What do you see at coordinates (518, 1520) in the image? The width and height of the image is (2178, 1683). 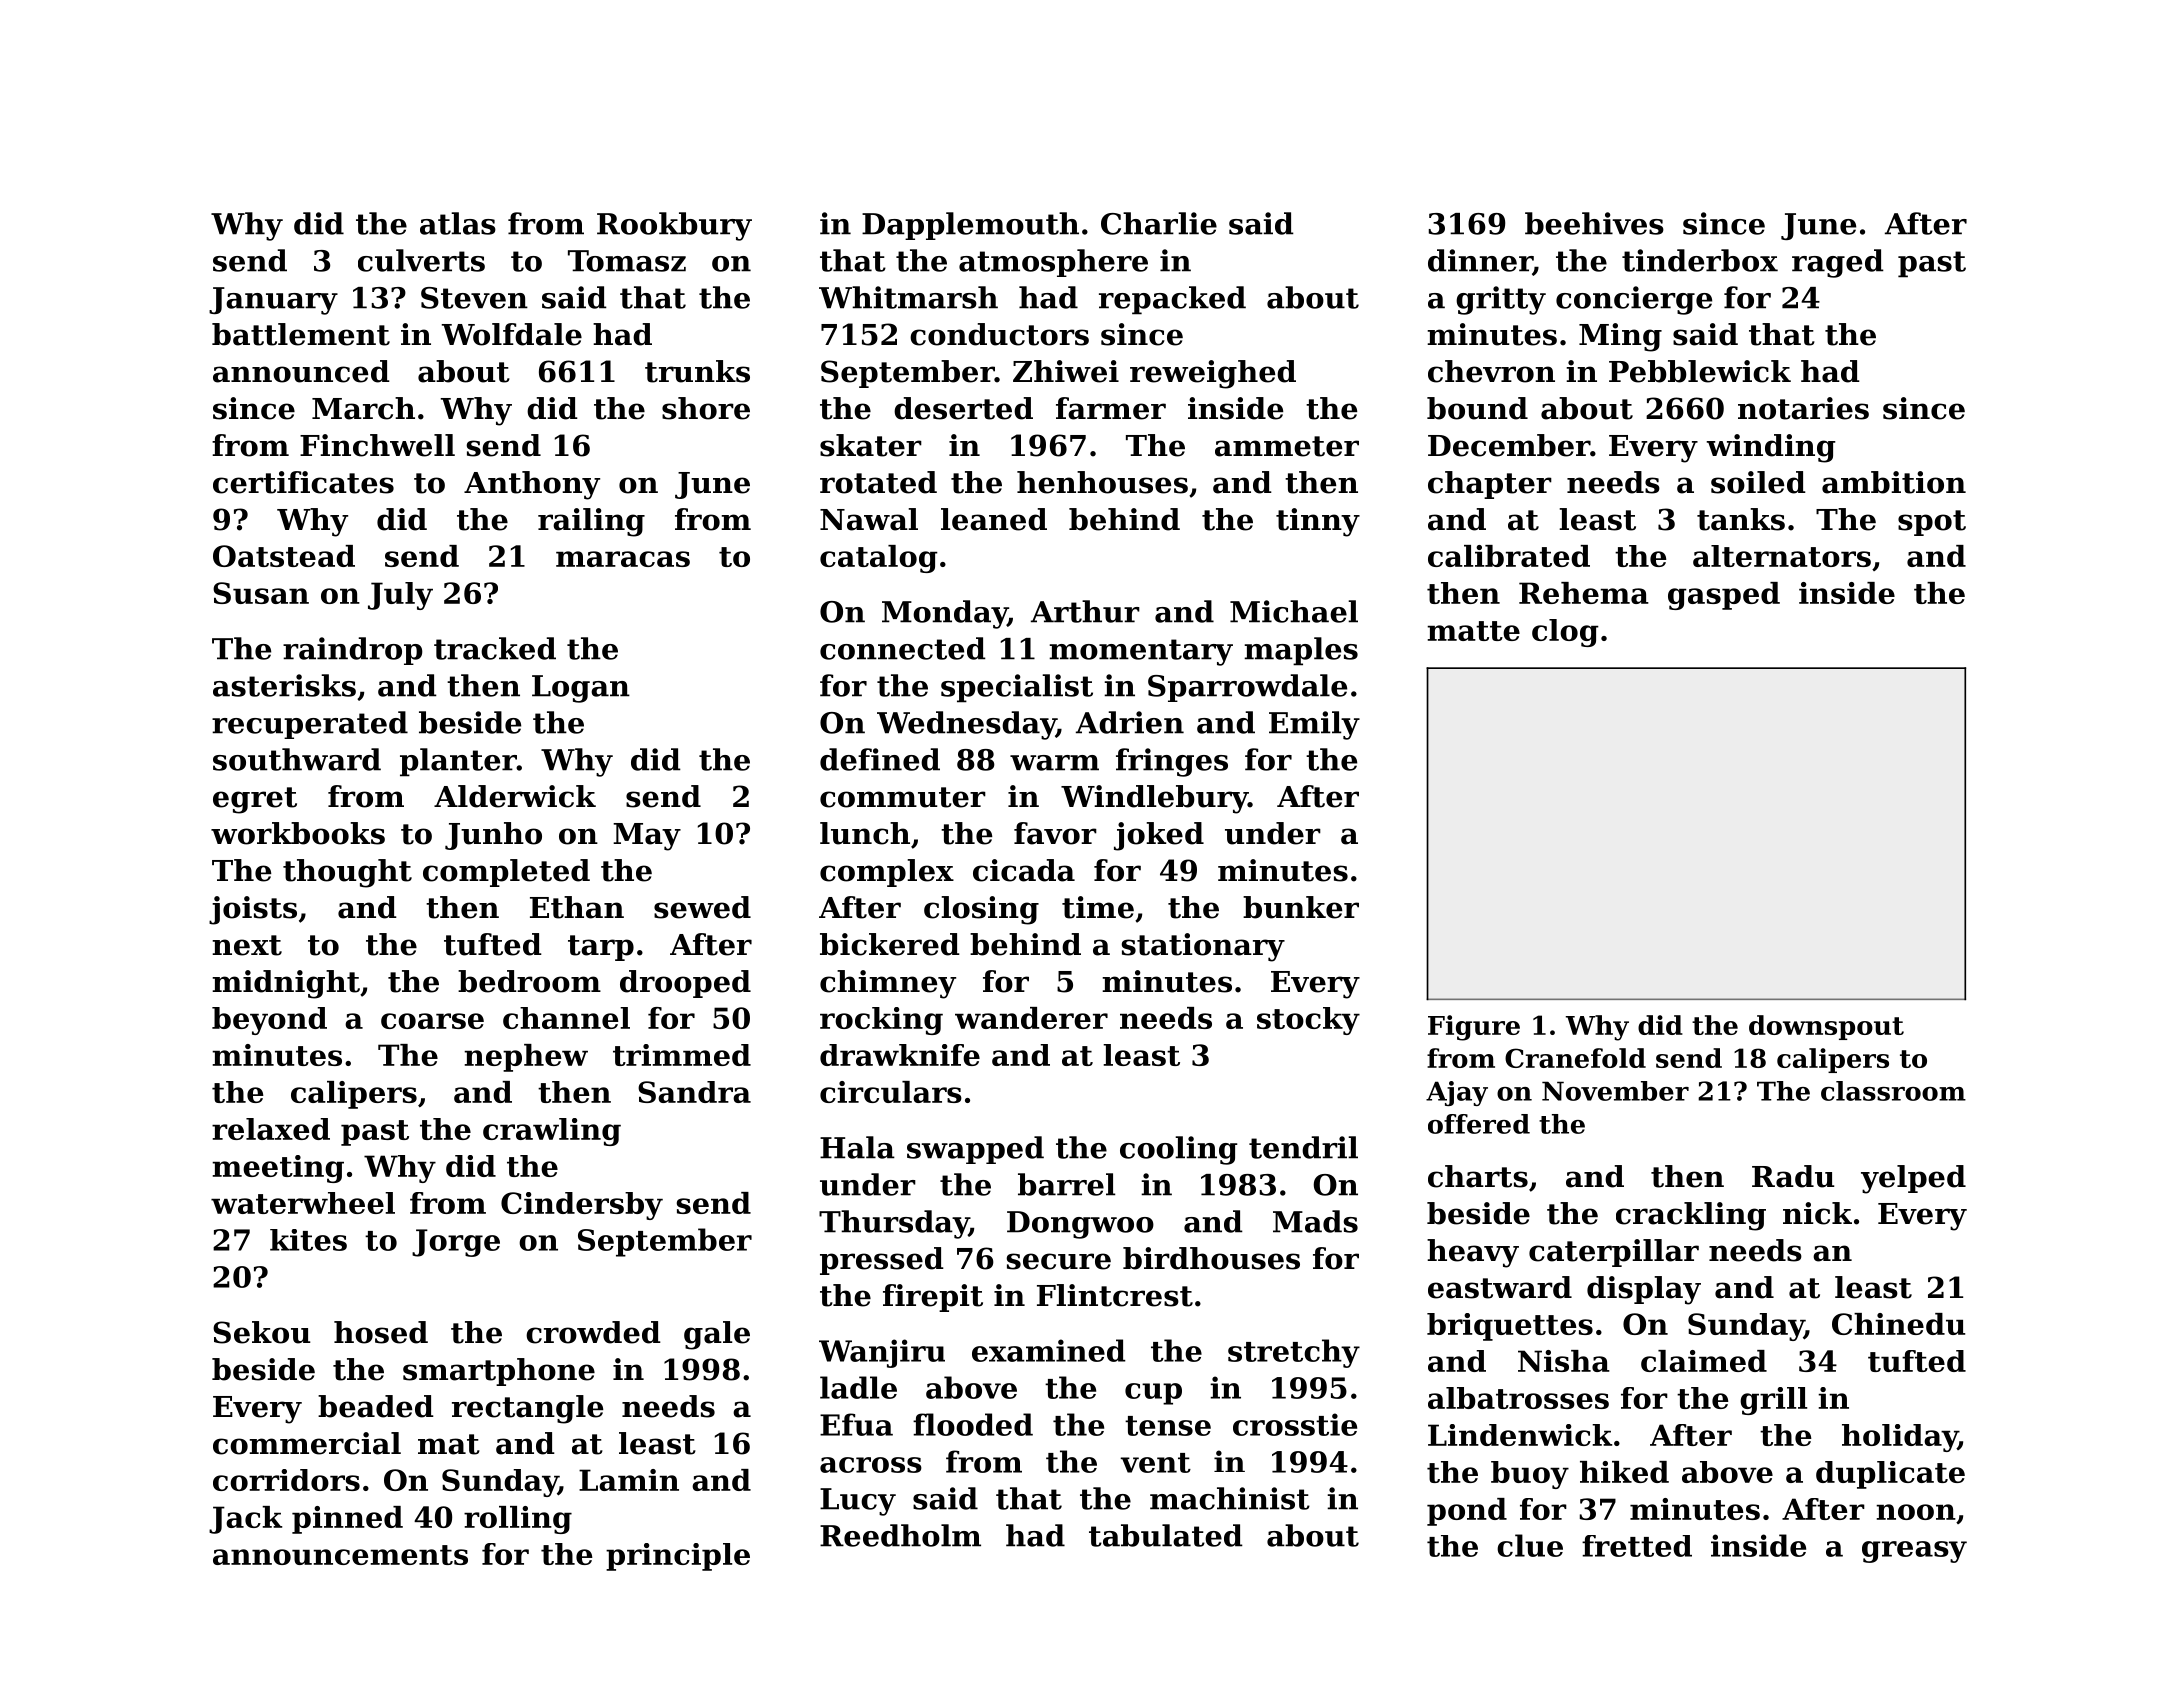 I see `rolling` at bounding box center [518, 1520].
